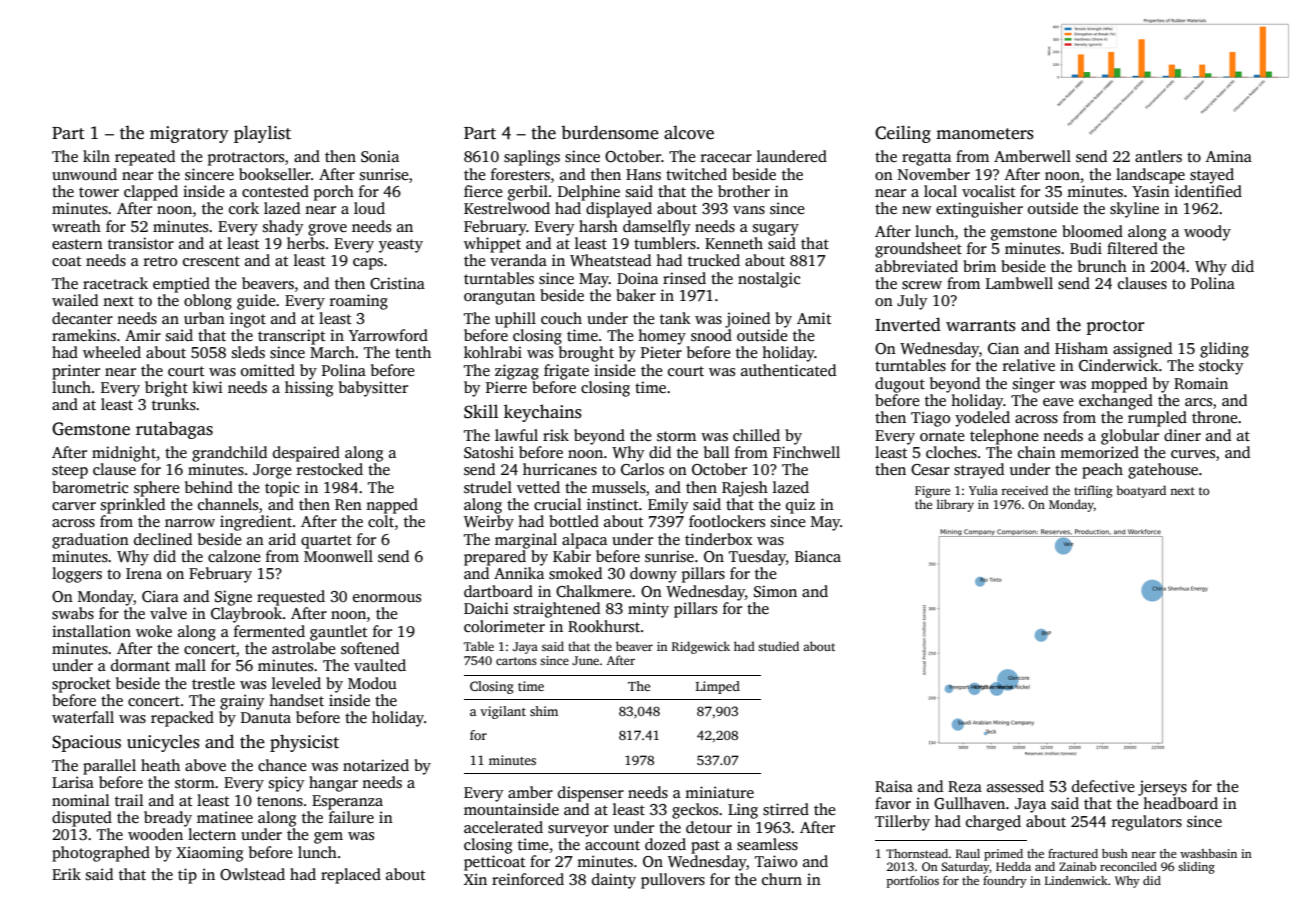  I want to click on playlist, so click(262, 134).
